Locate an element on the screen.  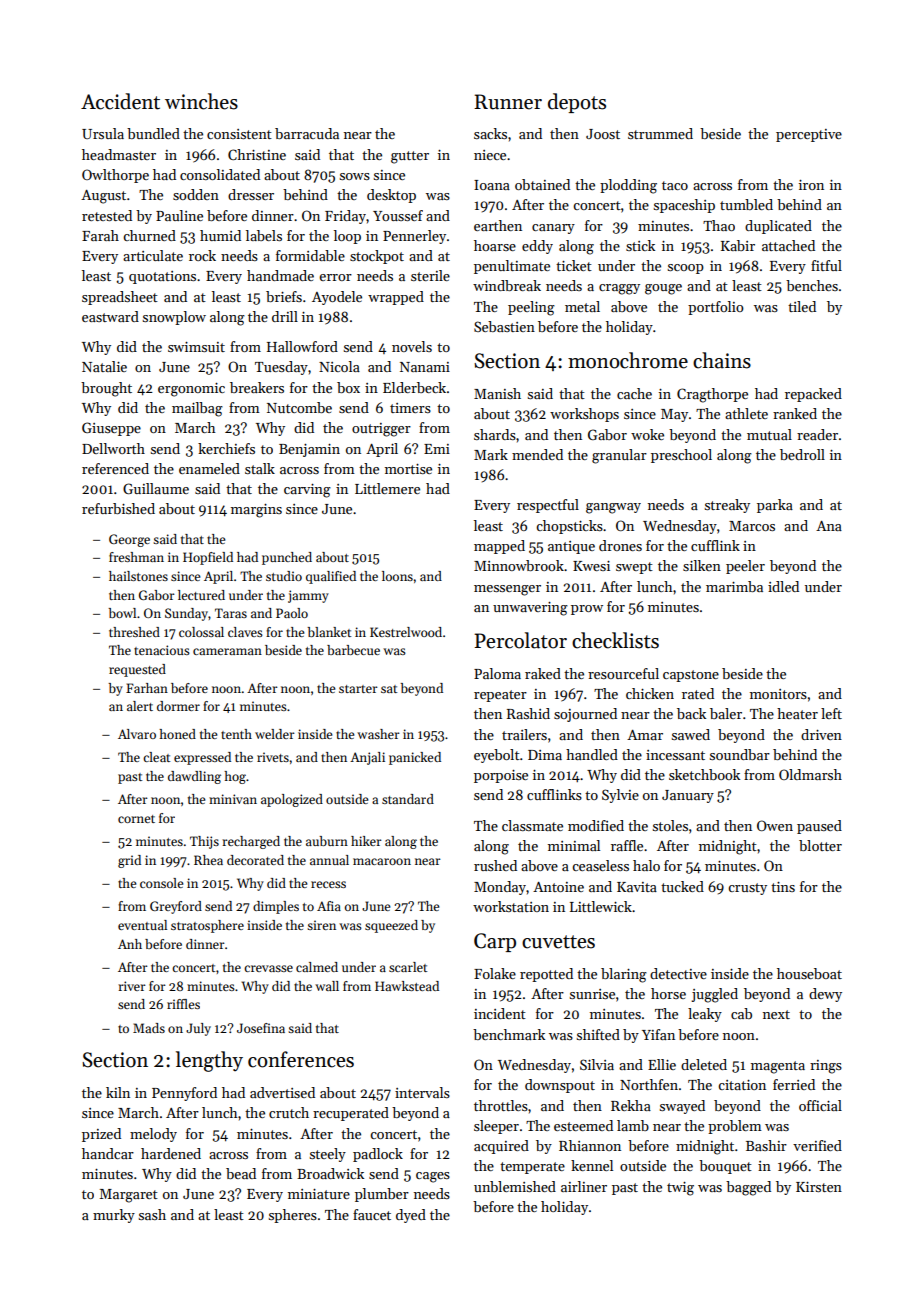
labels is located at coordinates (264, 235).
